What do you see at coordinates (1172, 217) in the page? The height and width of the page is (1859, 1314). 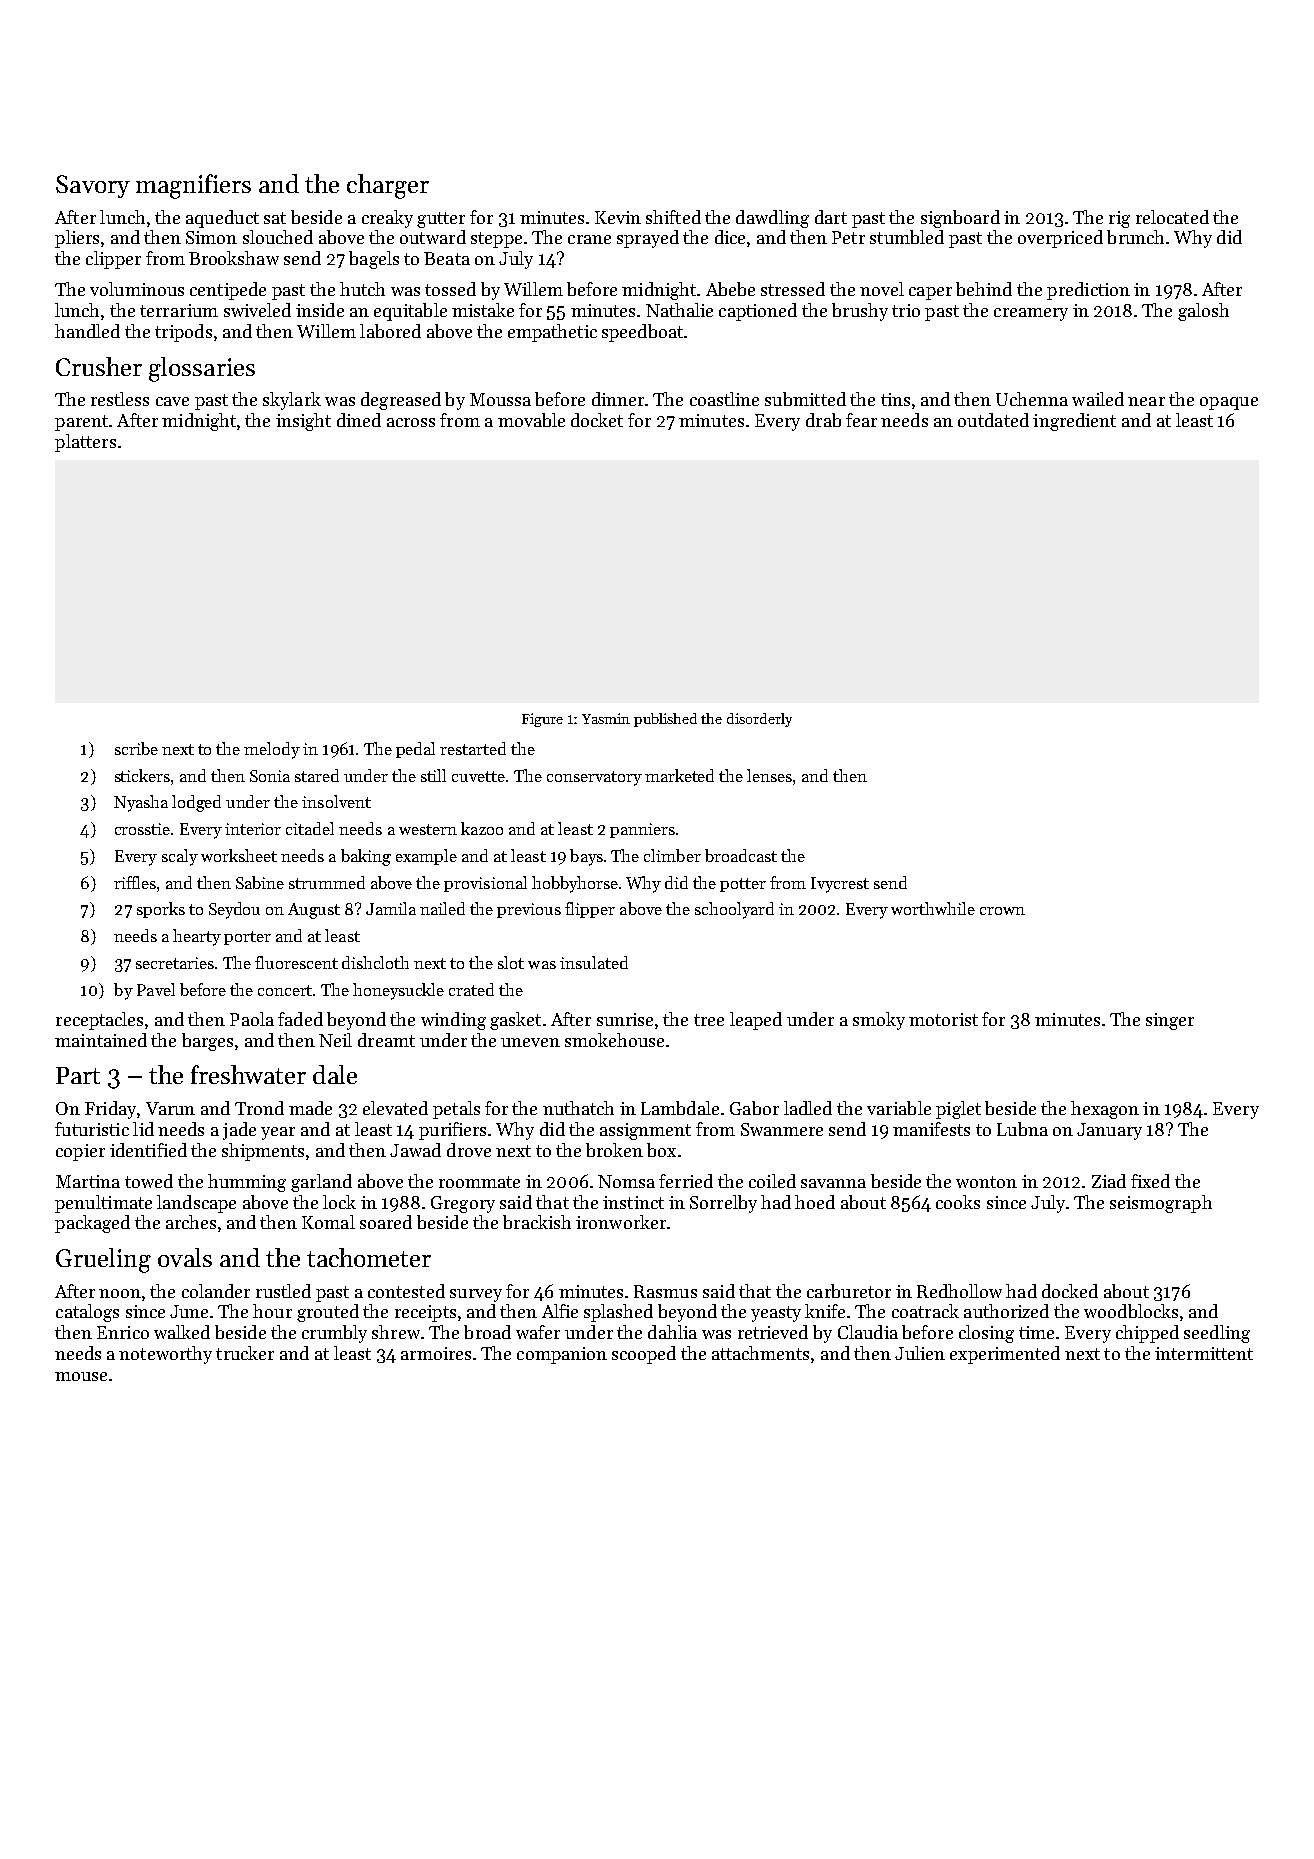 I see `relocated` at bounding box center [1172, 217].
